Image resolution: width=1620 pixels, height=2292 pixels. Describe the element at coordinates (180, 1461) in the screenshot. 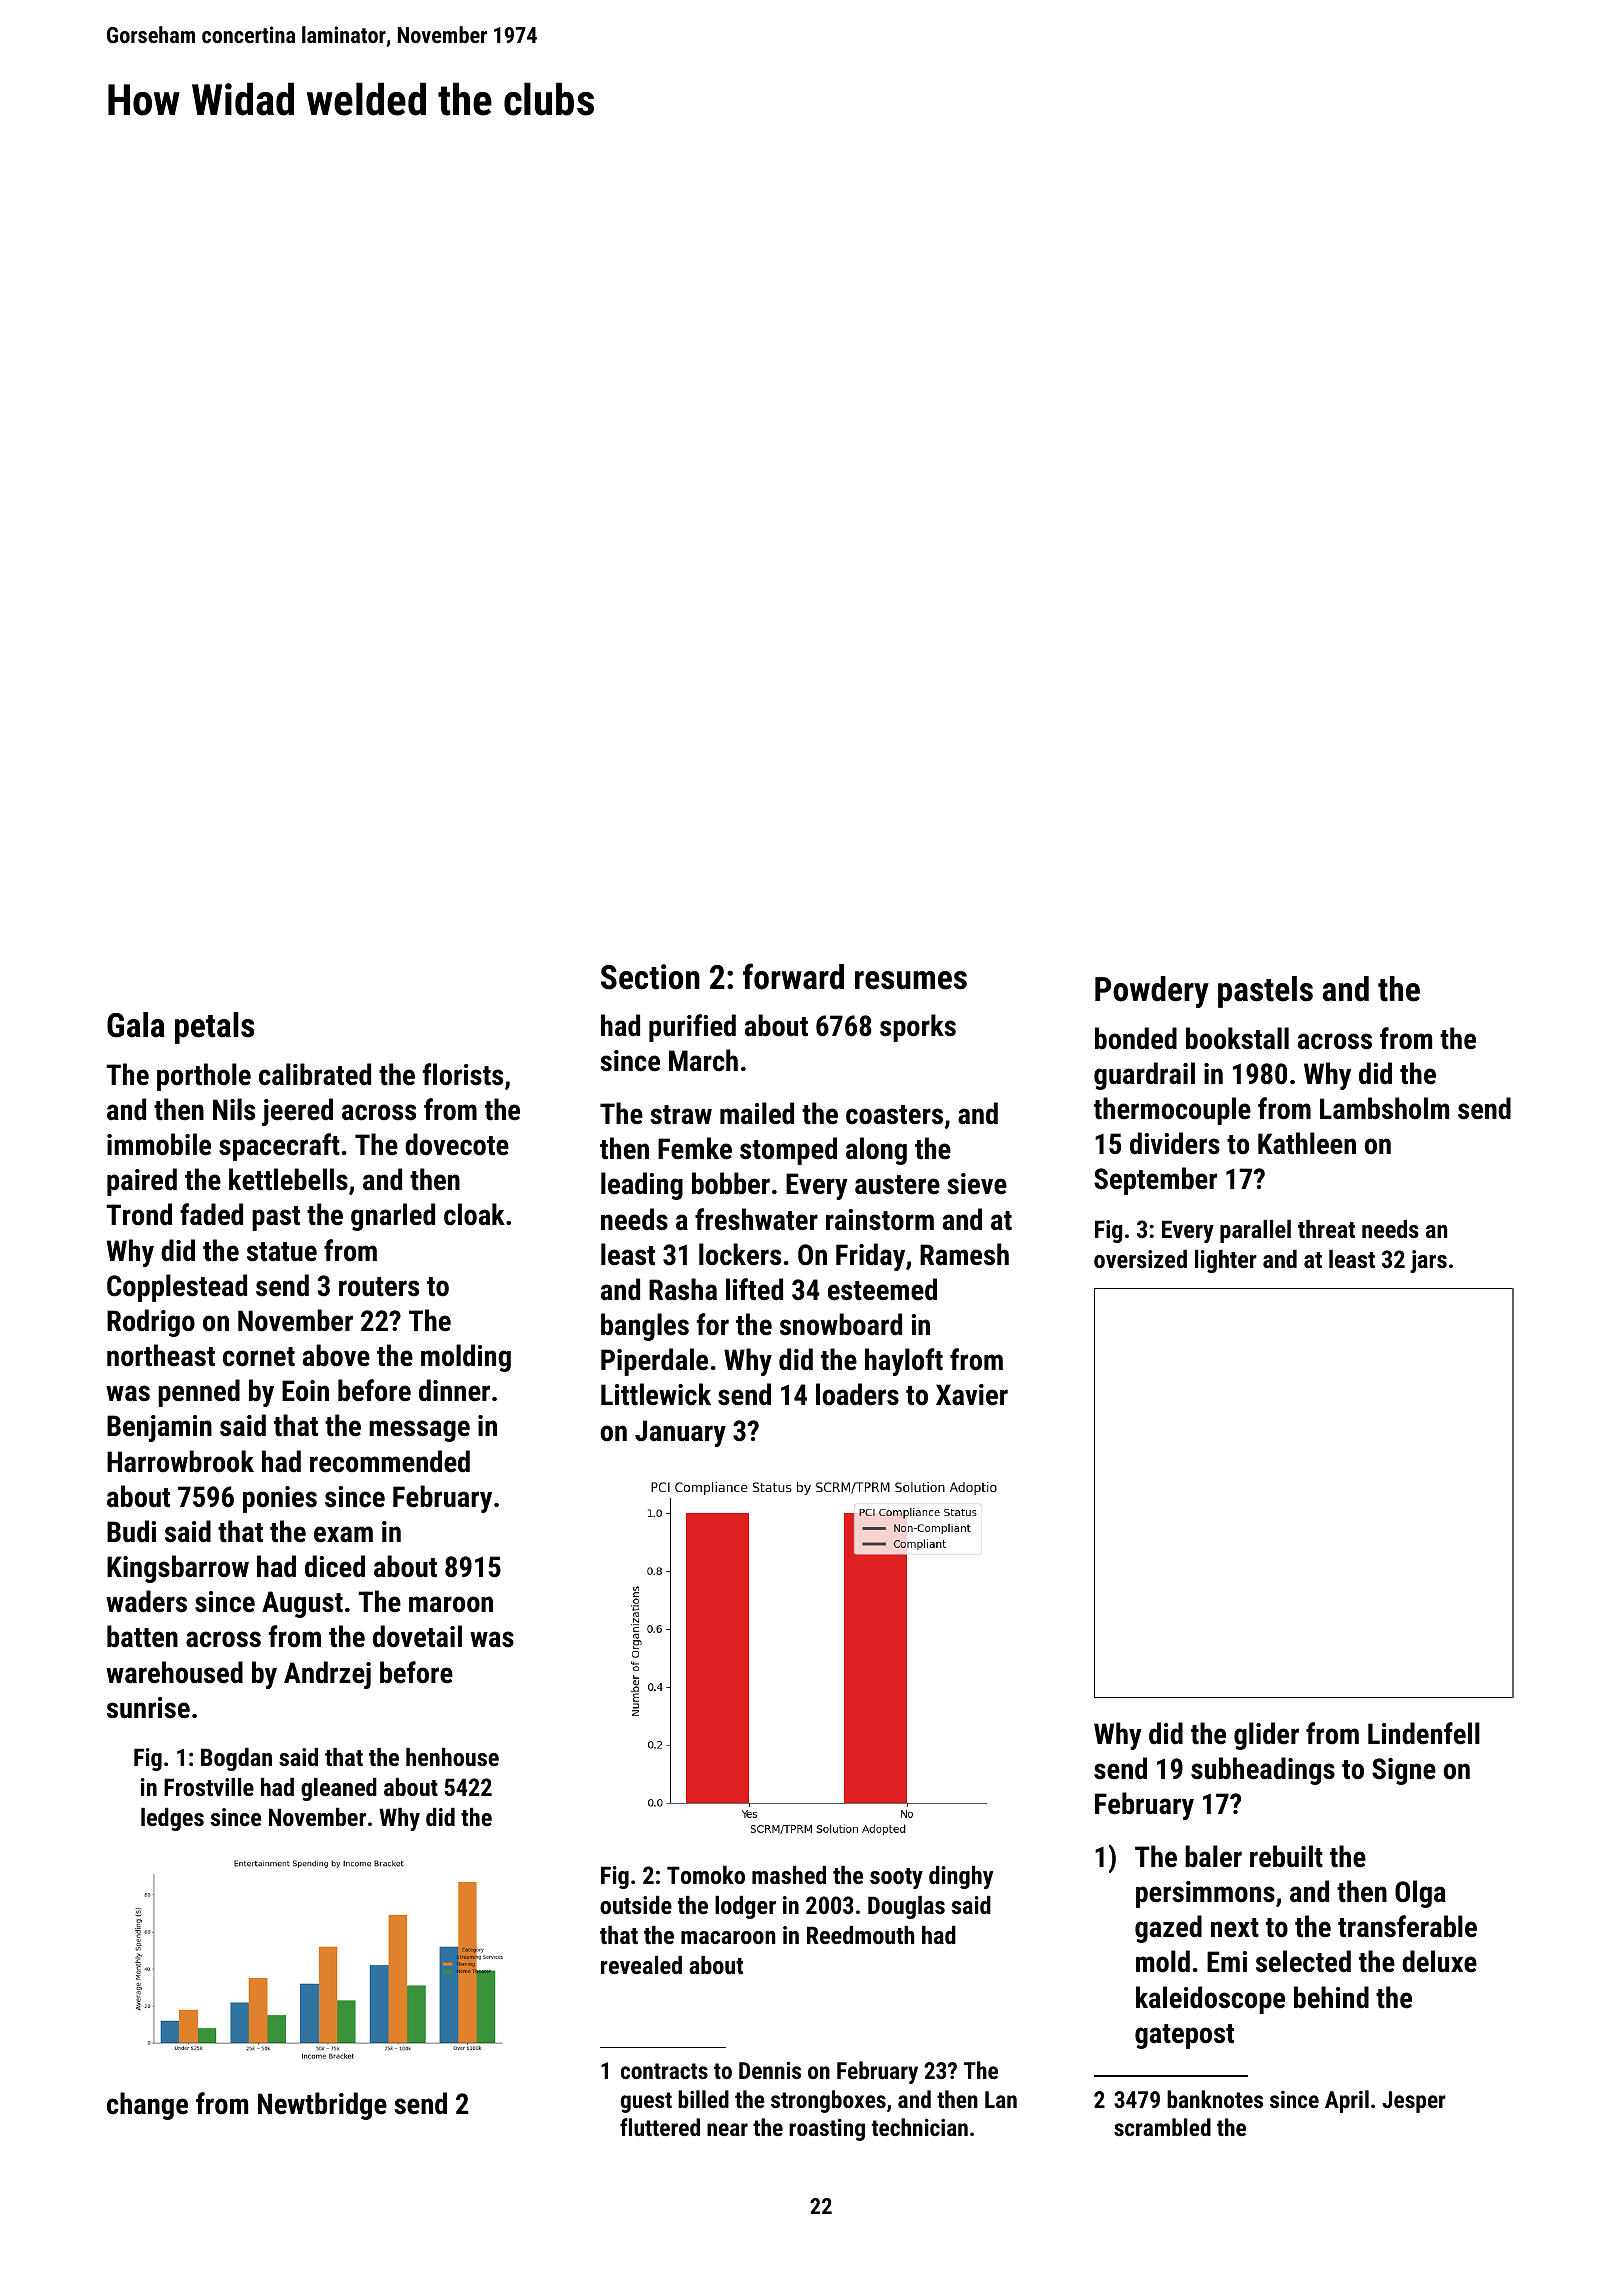

I see `Harrowbrook` at that location.
